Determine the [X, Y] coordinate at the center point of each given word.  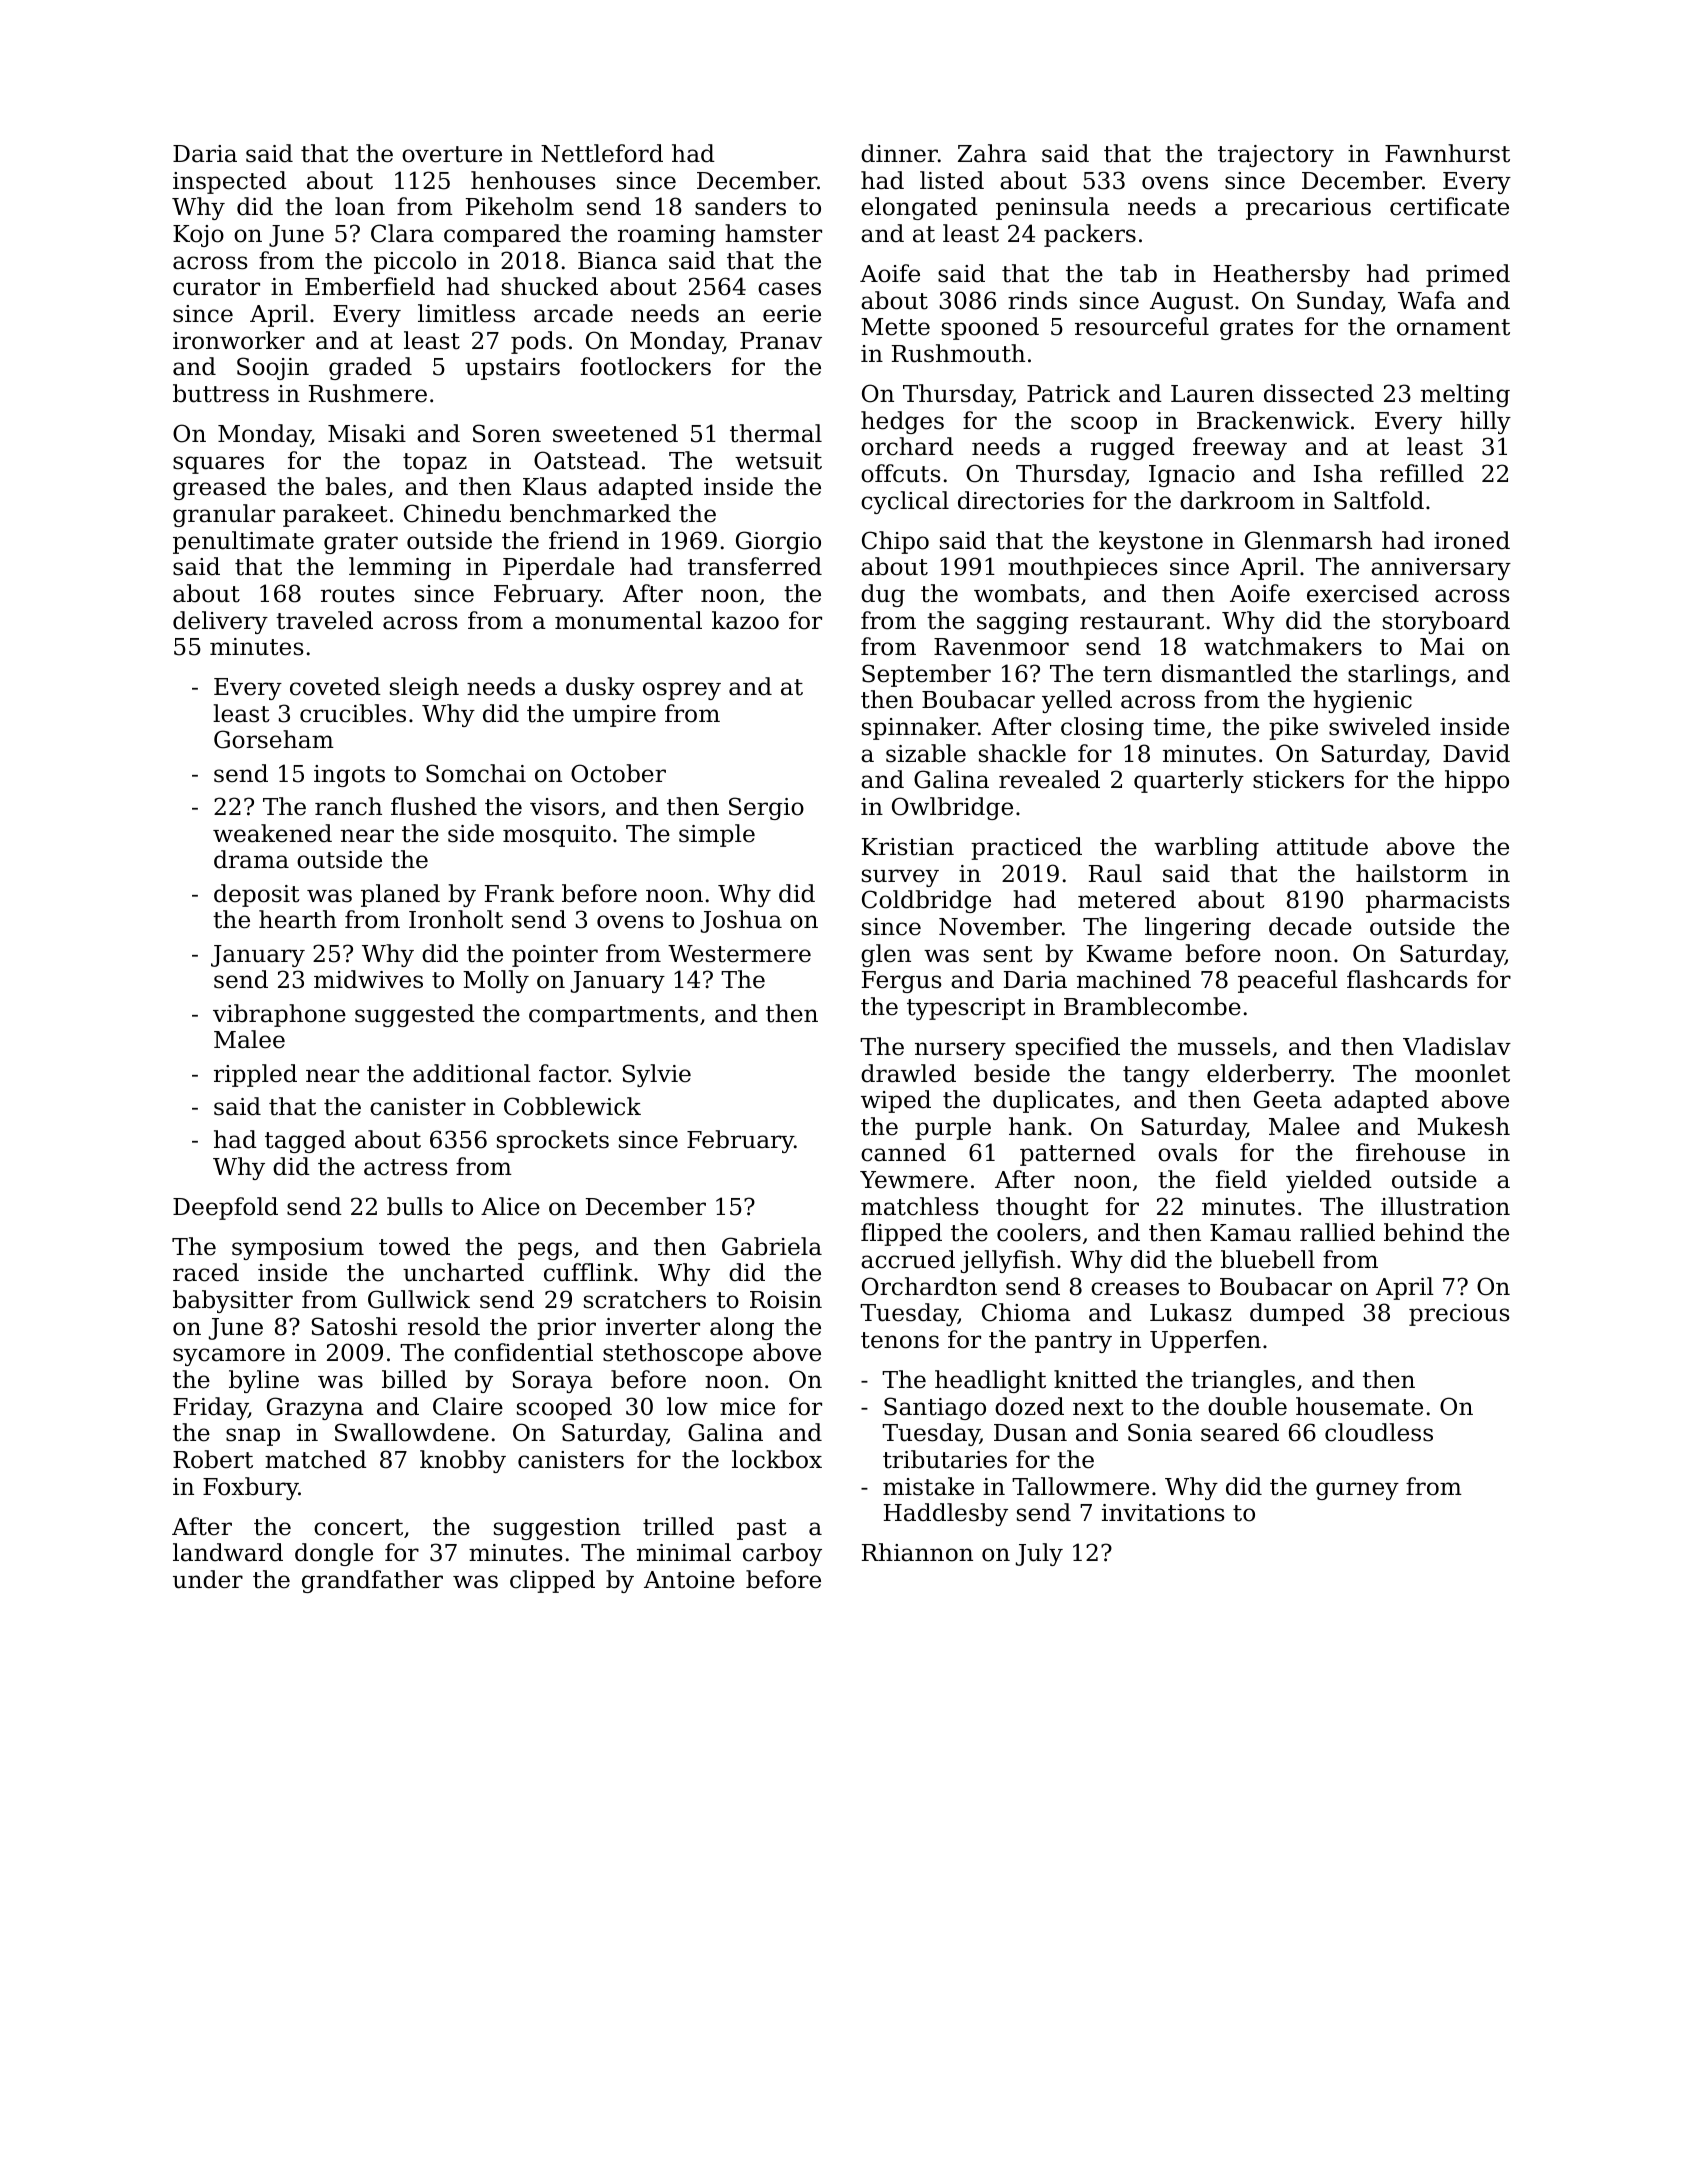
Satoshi [354, 1326]
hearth [298, 919]
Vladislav [1457, 1046]
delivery [220, 622]
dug [883, 595]
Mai [1442, 647]
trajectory [1276, 156]
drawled [908, 1073]
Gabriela [772, 1246]
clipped [552, 1581]
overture [452, 154]
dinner [899, 153]
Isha [1338, 473]
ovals [1187, 1152]
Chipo [895, 542]
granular [224, 515]
